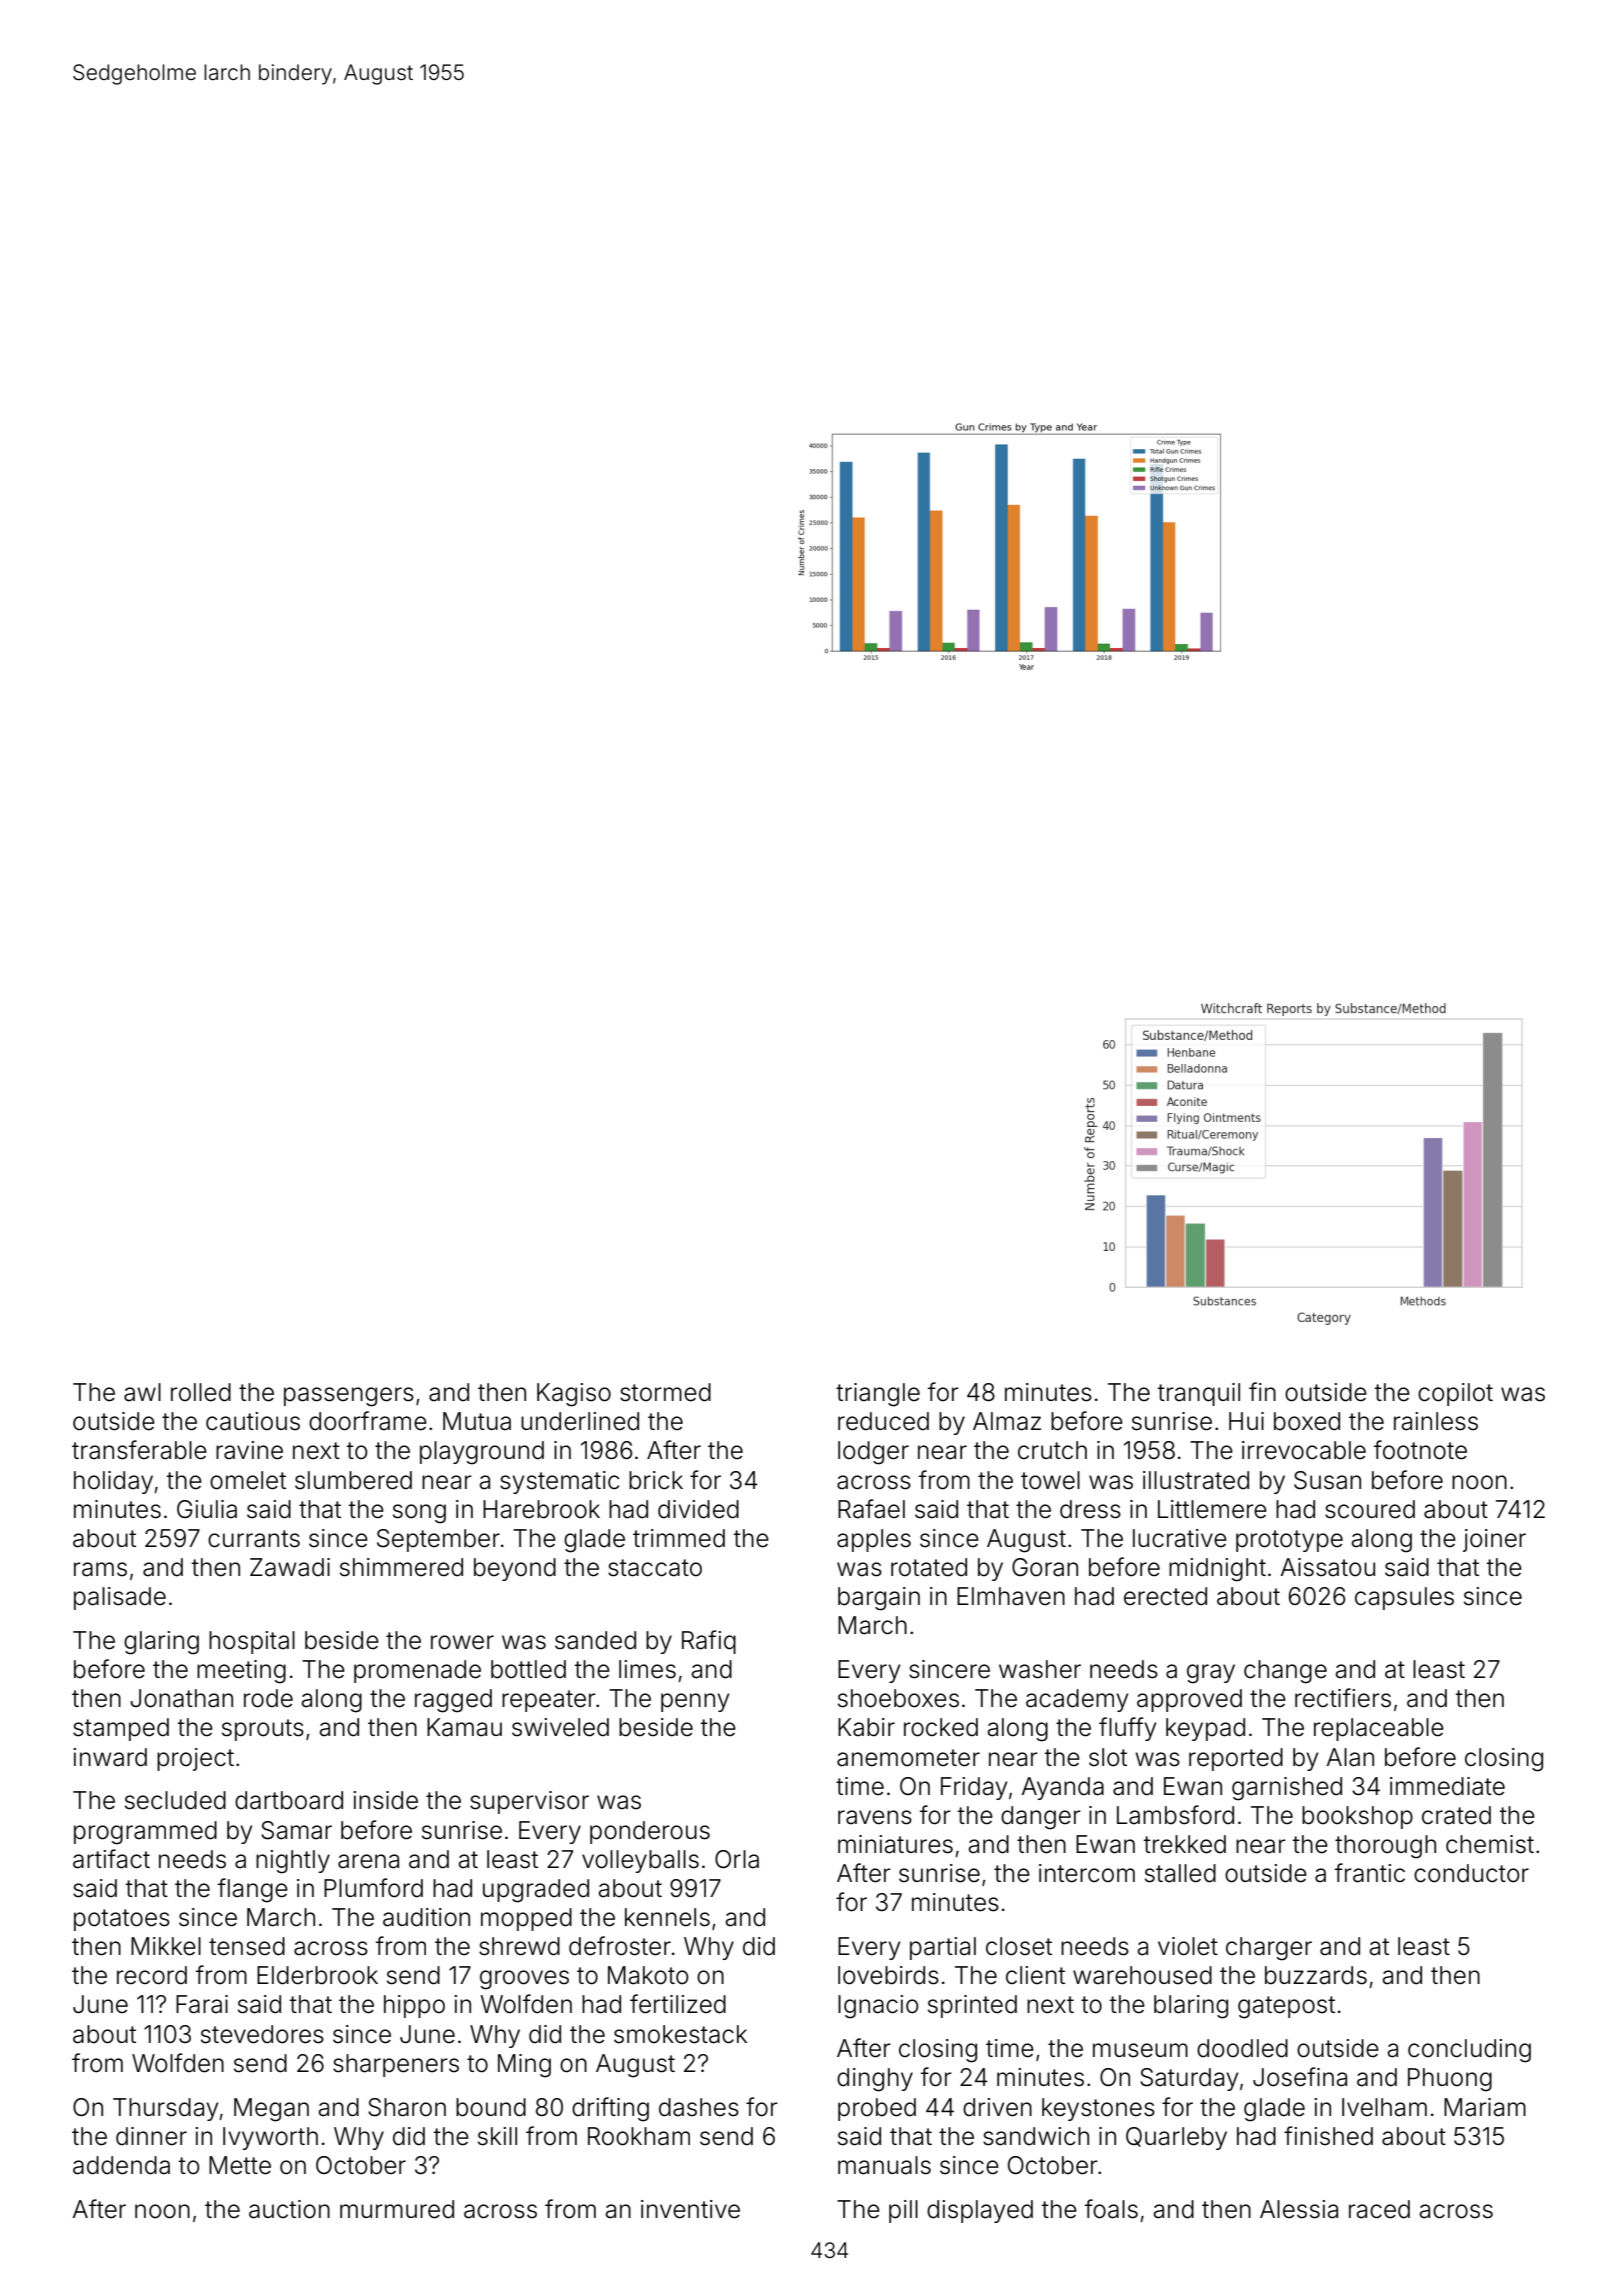  I want to click on inventive, so click(690, 2209).
